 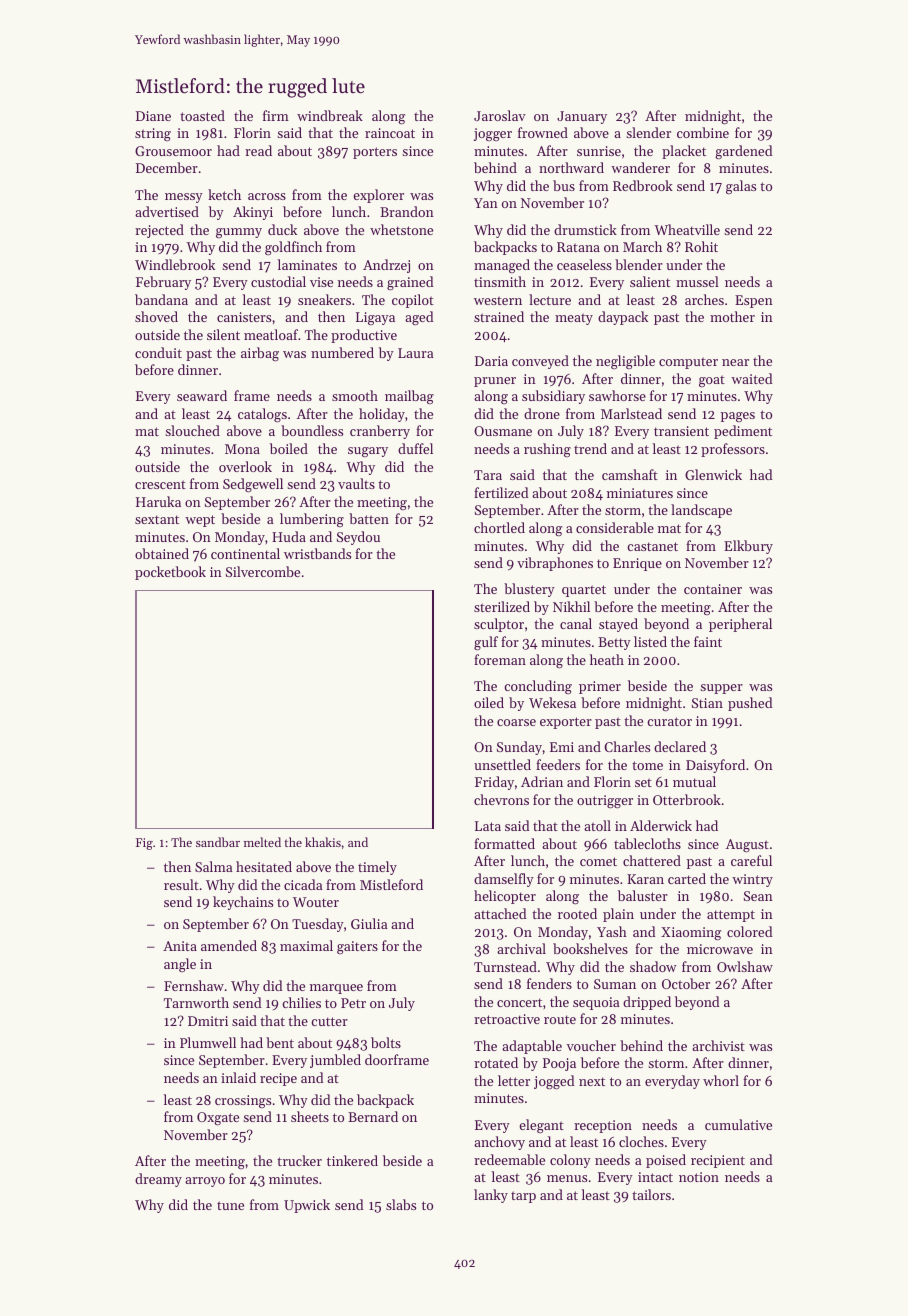 I want to click on Fig, so click(x=144, y=844).
